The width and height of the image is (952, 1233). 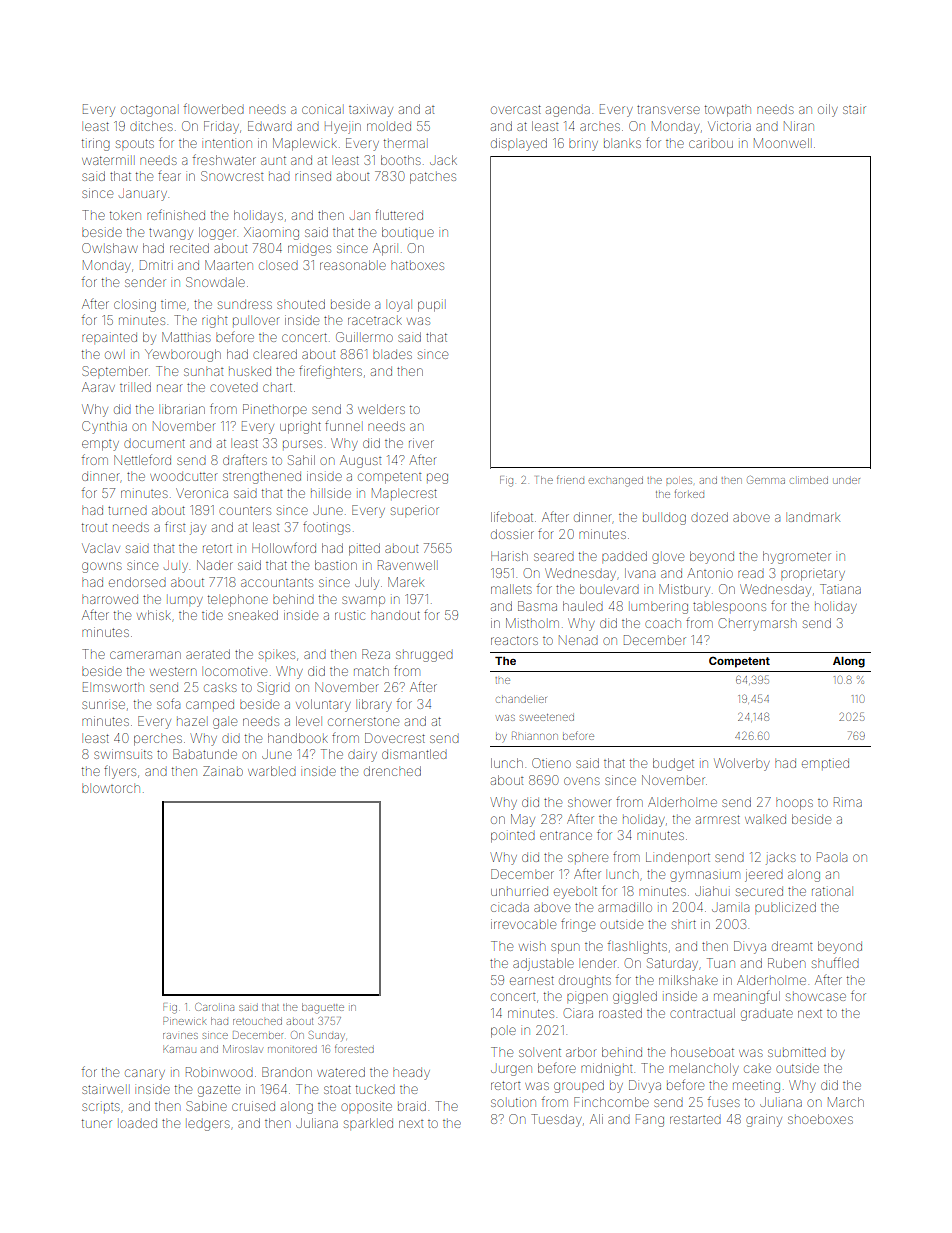 What do you see at coordinates (575, 893) in the image?
I see `eyebolt` at bounding box center [575, 893].
